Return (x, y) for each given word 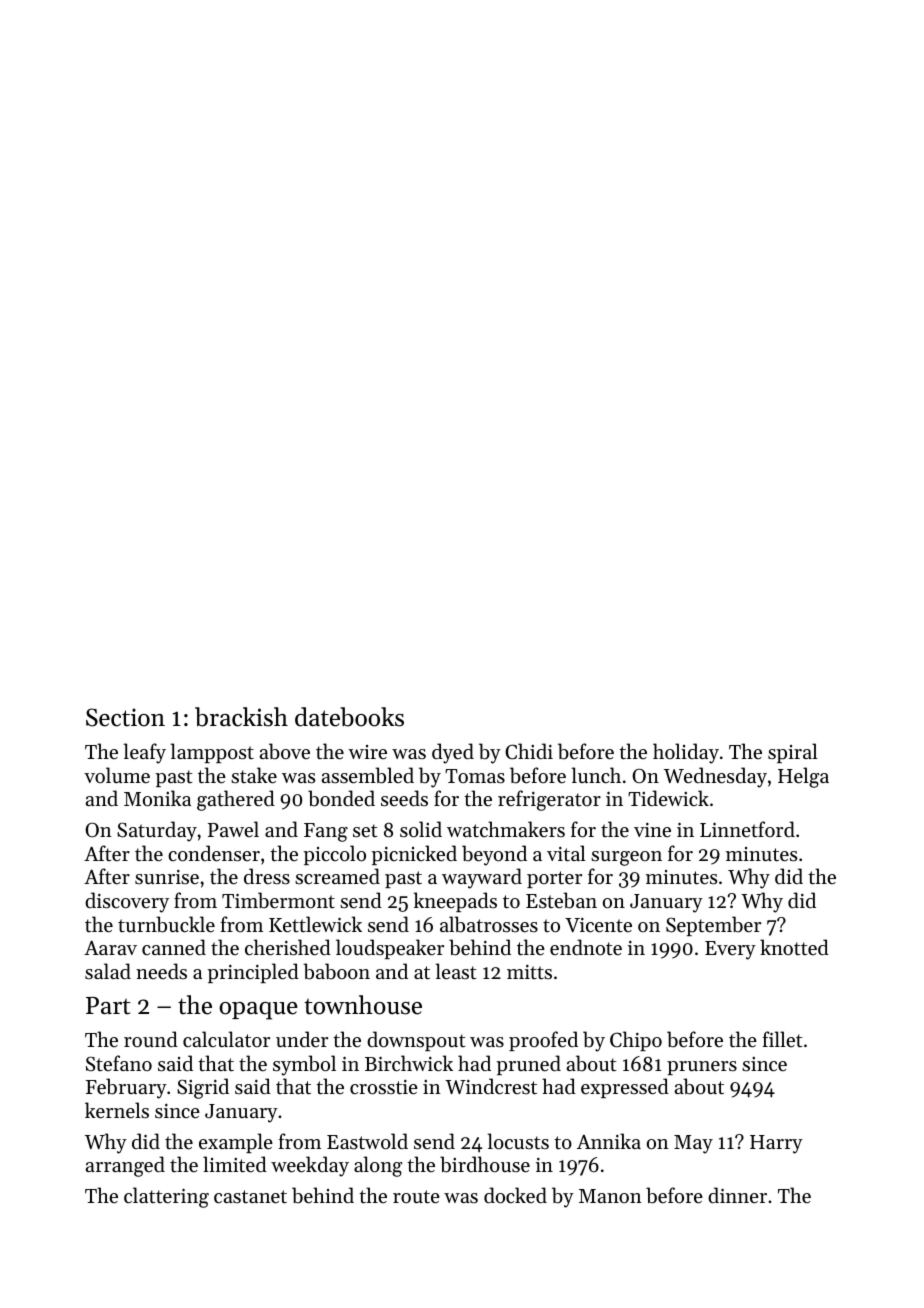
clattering (166, 1197)
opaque (258, 1011)
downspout (416, 1041)
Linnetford (747, 829)
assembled (368, 775)
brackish (241, 717)
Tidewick (668, 798)
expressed (625, 1088)
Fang (326, 832)
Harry (776, 1144)
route (416, 1197)
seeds (404, 798)
